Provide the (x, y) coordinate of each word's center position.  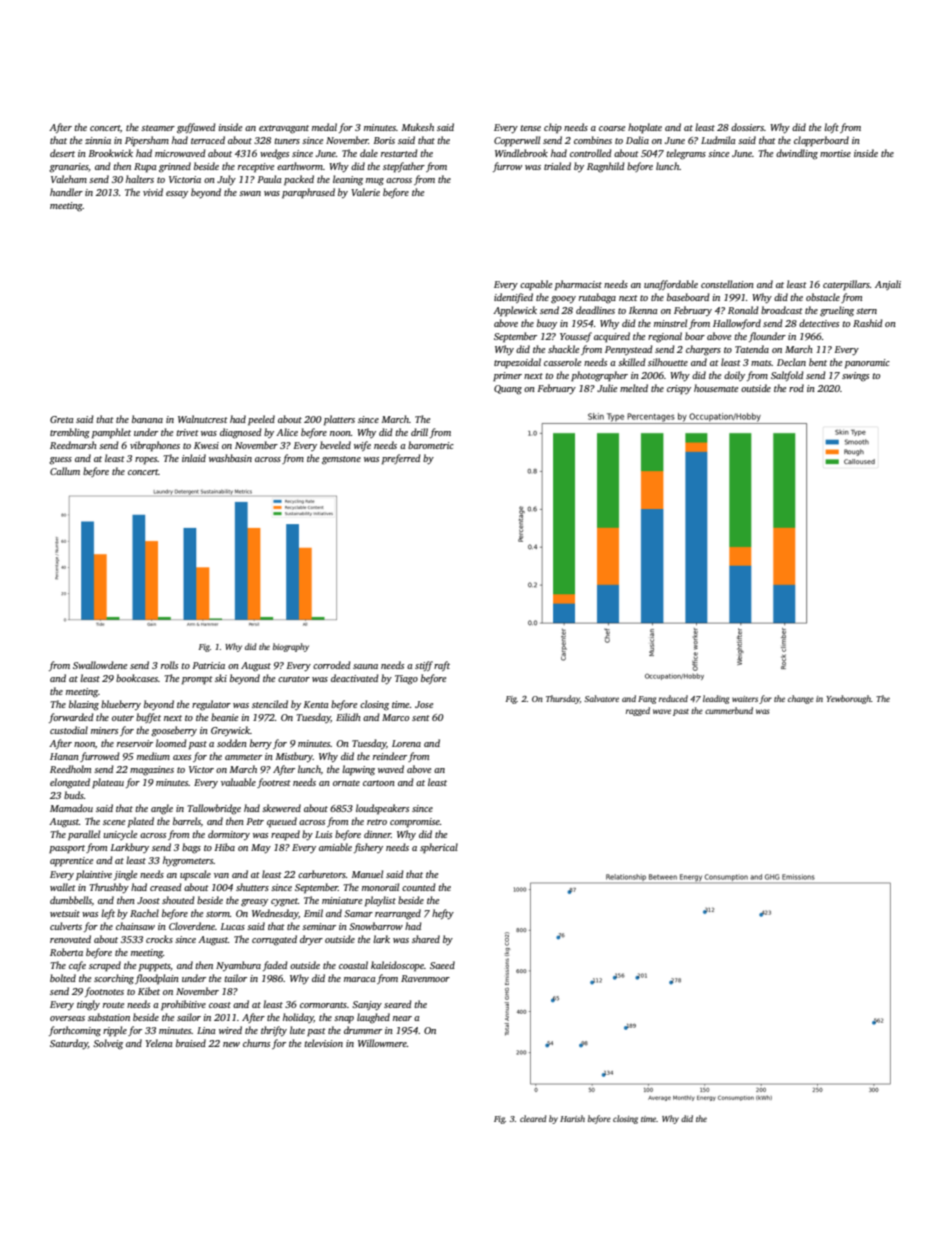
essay (177, 194)
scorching (114, 979)
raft (442, 666)
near (402, 1018)
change (801, 699)
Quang (508, 390)
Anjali (888, 285)
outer (123, 718)
